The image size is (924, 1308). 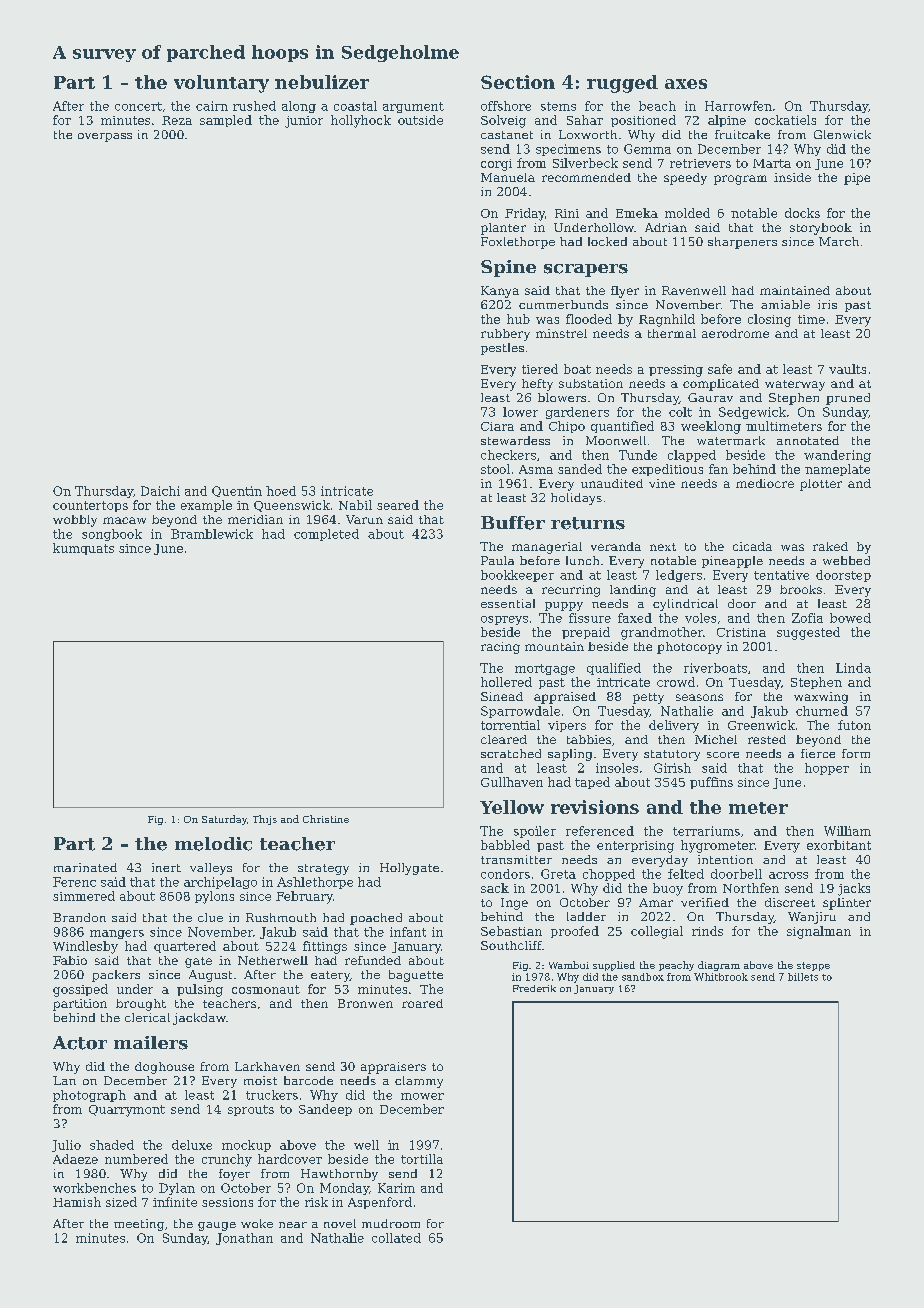 I want to click on axes, so click(x=686, y=84).
